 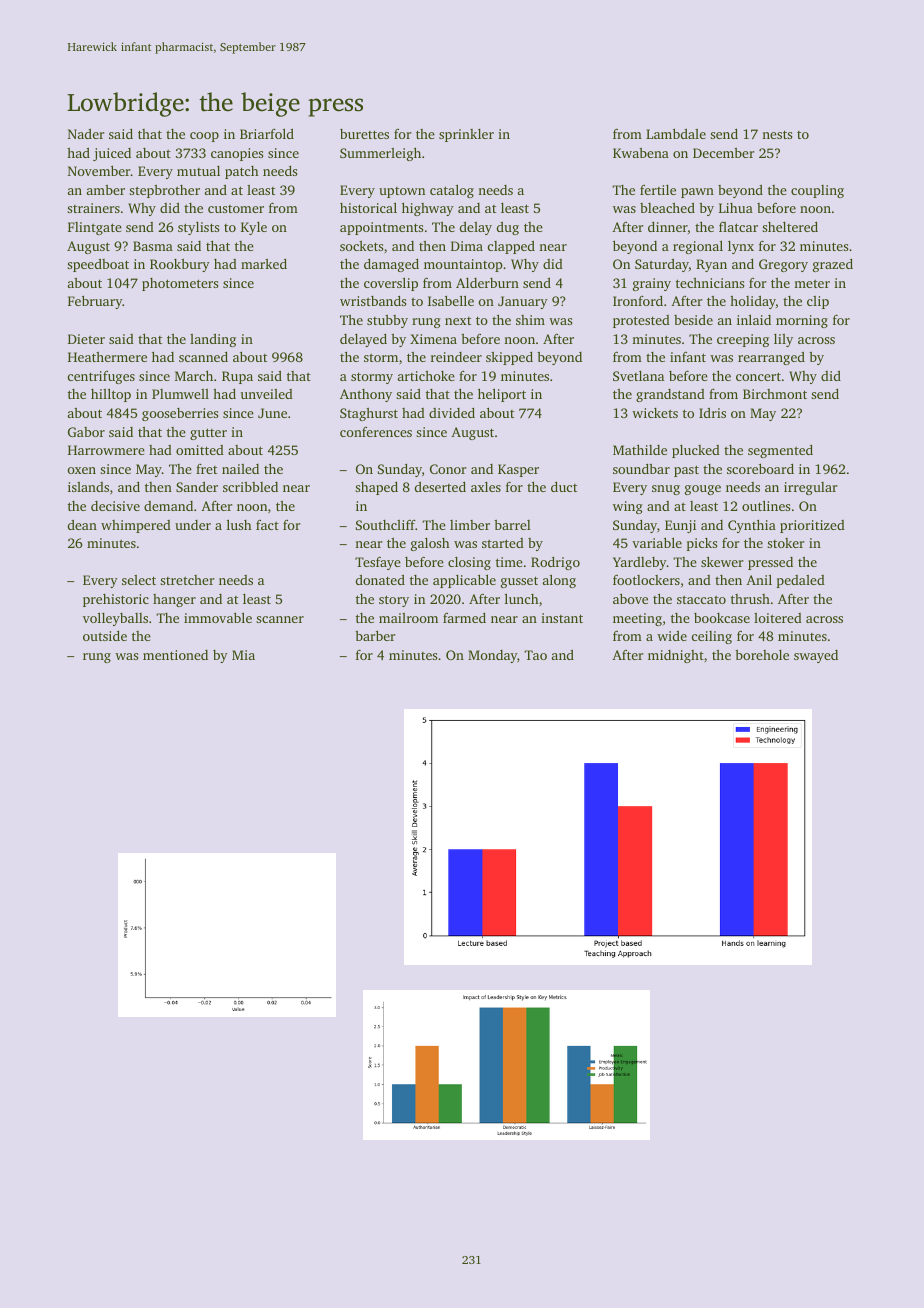 What do you see at coordinates (240, 469) in the screenshot?
I see `nailed` at bounding box center [240, 469].
